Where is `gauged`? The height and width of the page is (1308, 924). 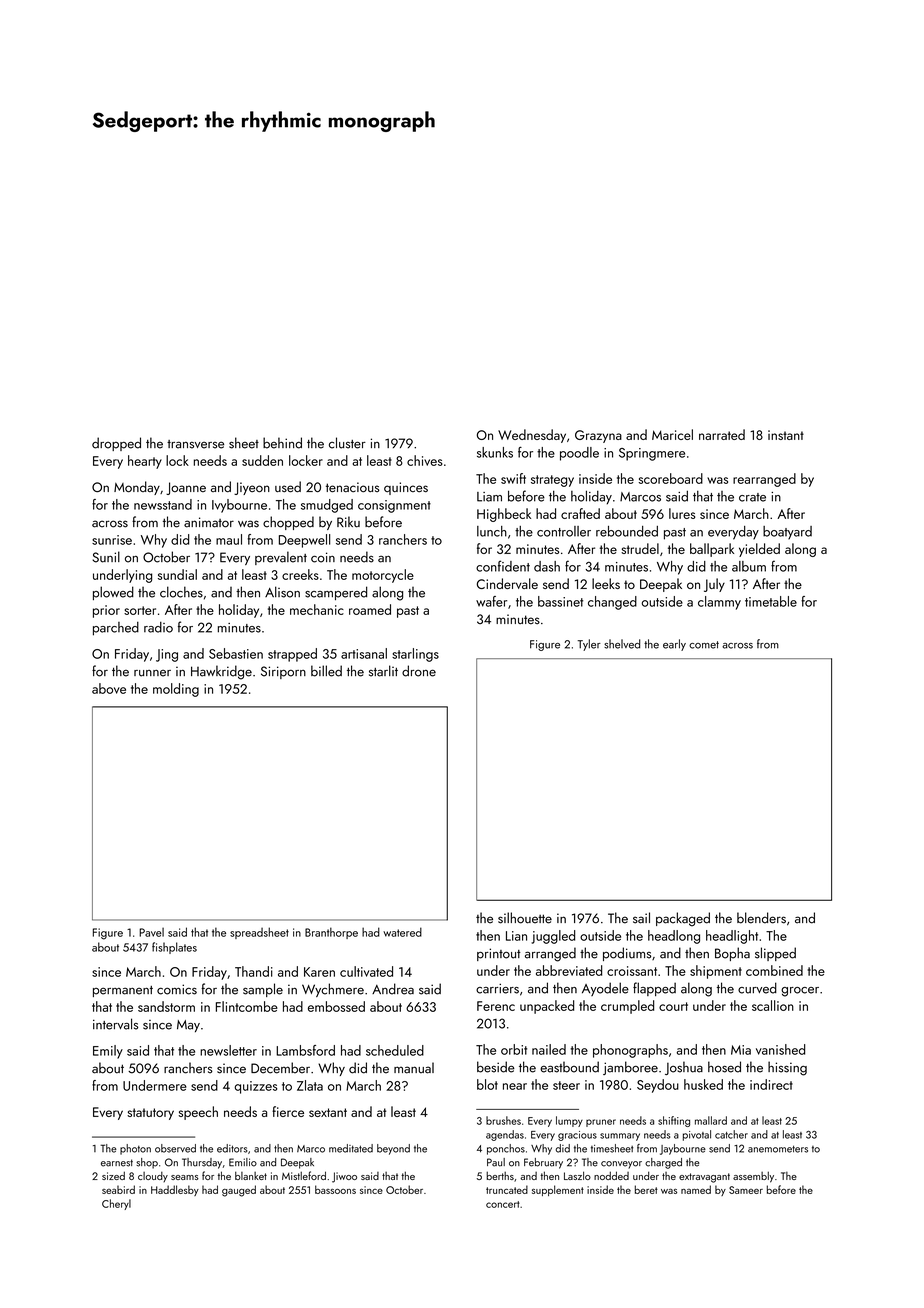 gauged is located at coordinates (239, 1191).
